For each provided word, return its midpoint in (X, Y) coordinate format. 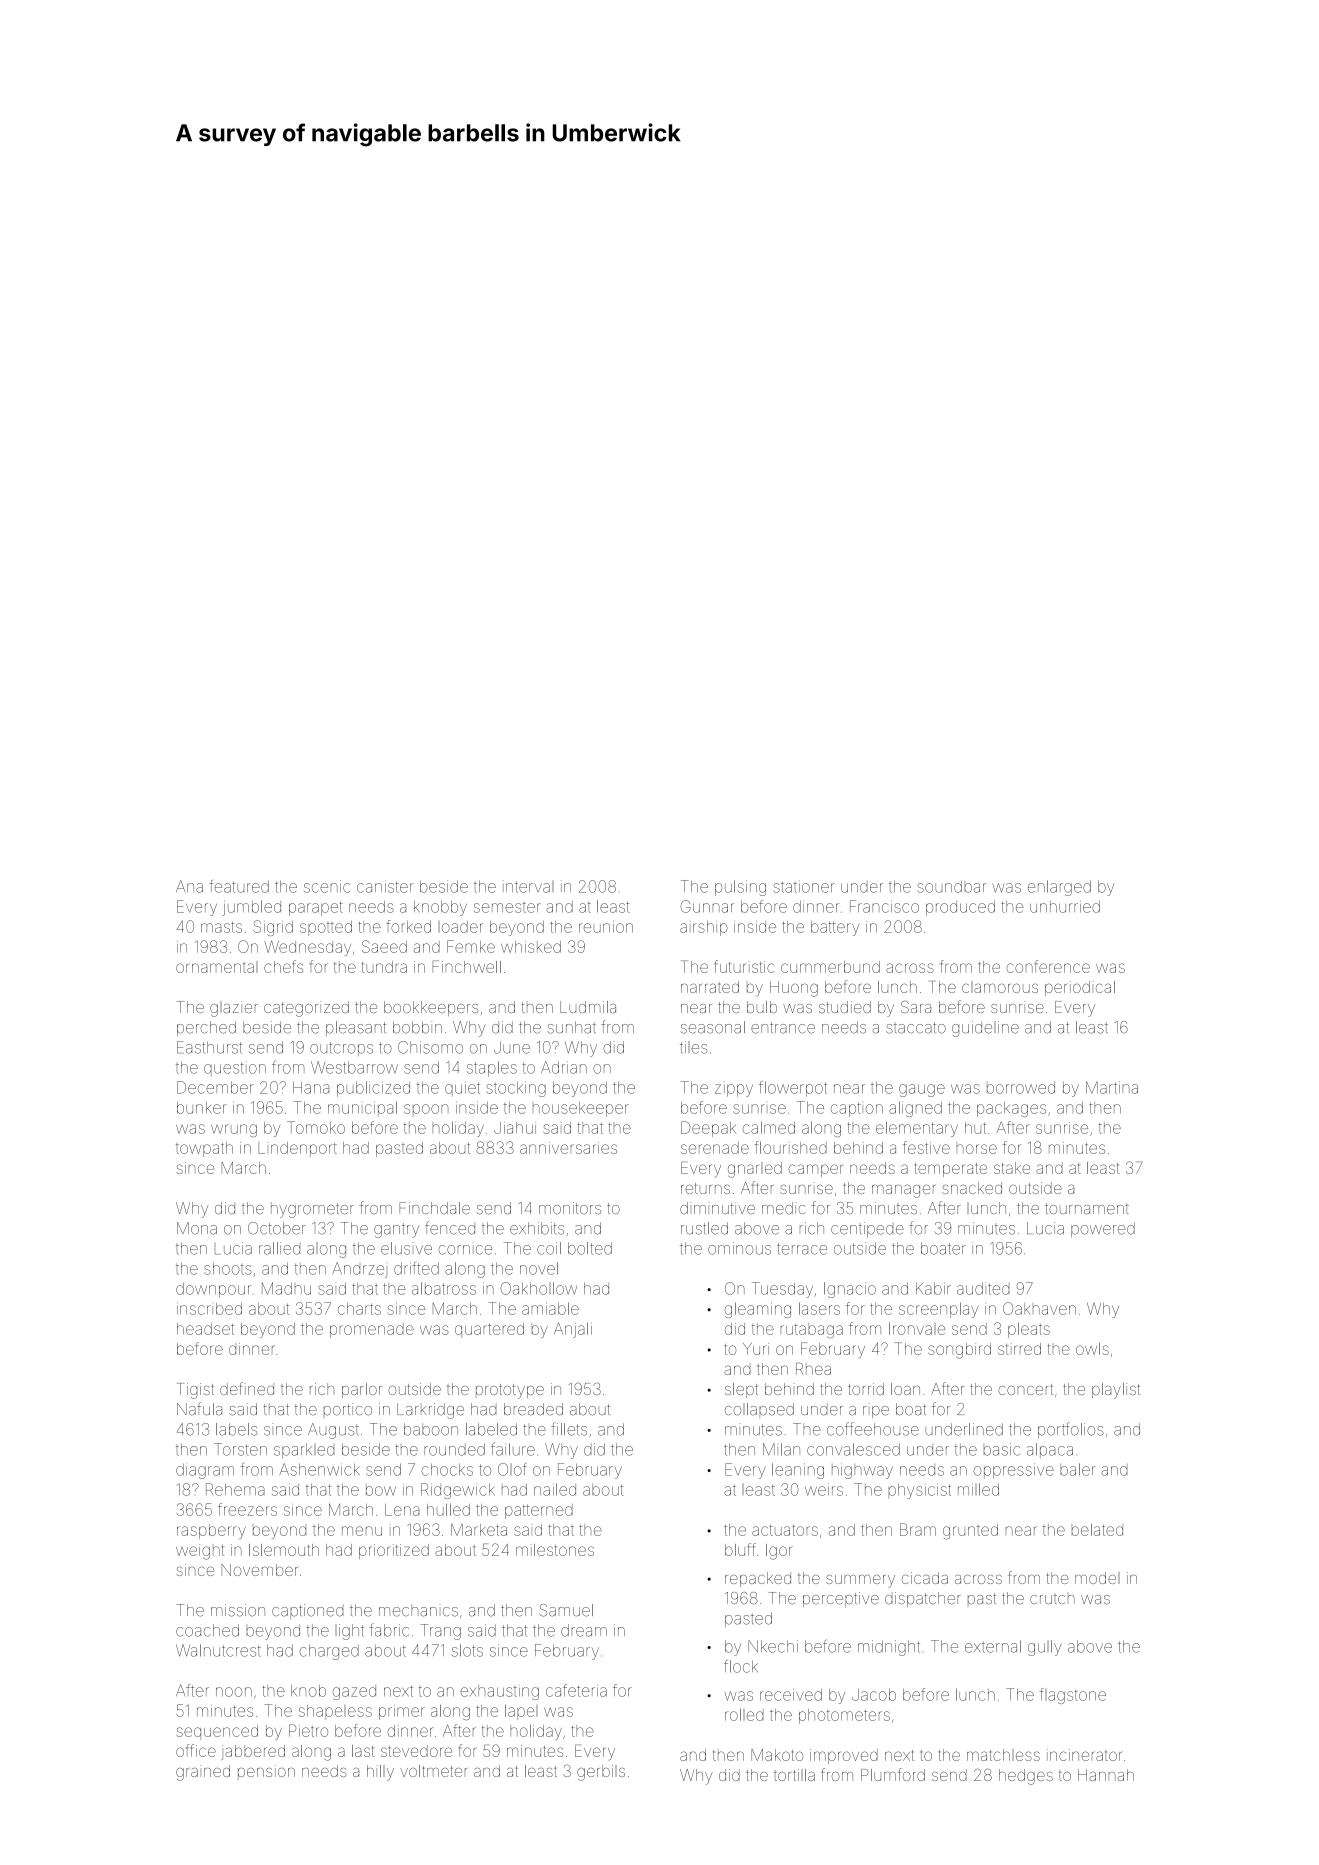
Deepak (708, 1129)
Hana (311, 1088)
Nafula (199, 1409)
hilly (380, 1773)
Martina (1112, 1087)
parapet (316, 908)
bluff (740, 1549)
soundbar (951, 886)
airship (704, 928)
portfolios (1071, 1430)
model (1097, 1578)
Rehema (235, 1489)
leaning (798, 1471)
